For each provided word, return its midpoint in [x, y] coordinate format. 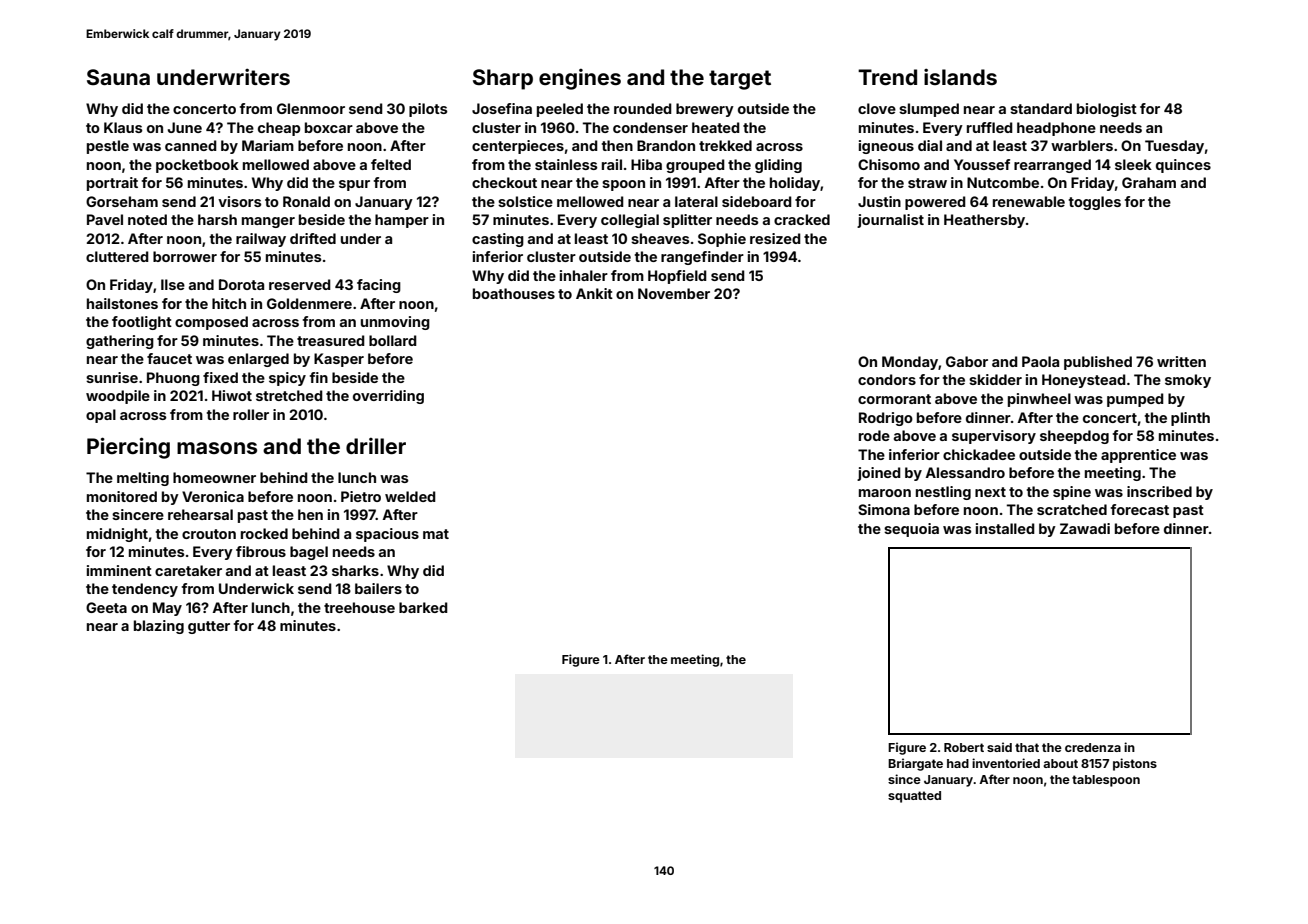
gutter [209, 627]
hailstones [122, 303]
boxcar [329, 127]
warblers [1082, 145]
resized [775, 238]
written [1181, 361]
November [674, 293]
